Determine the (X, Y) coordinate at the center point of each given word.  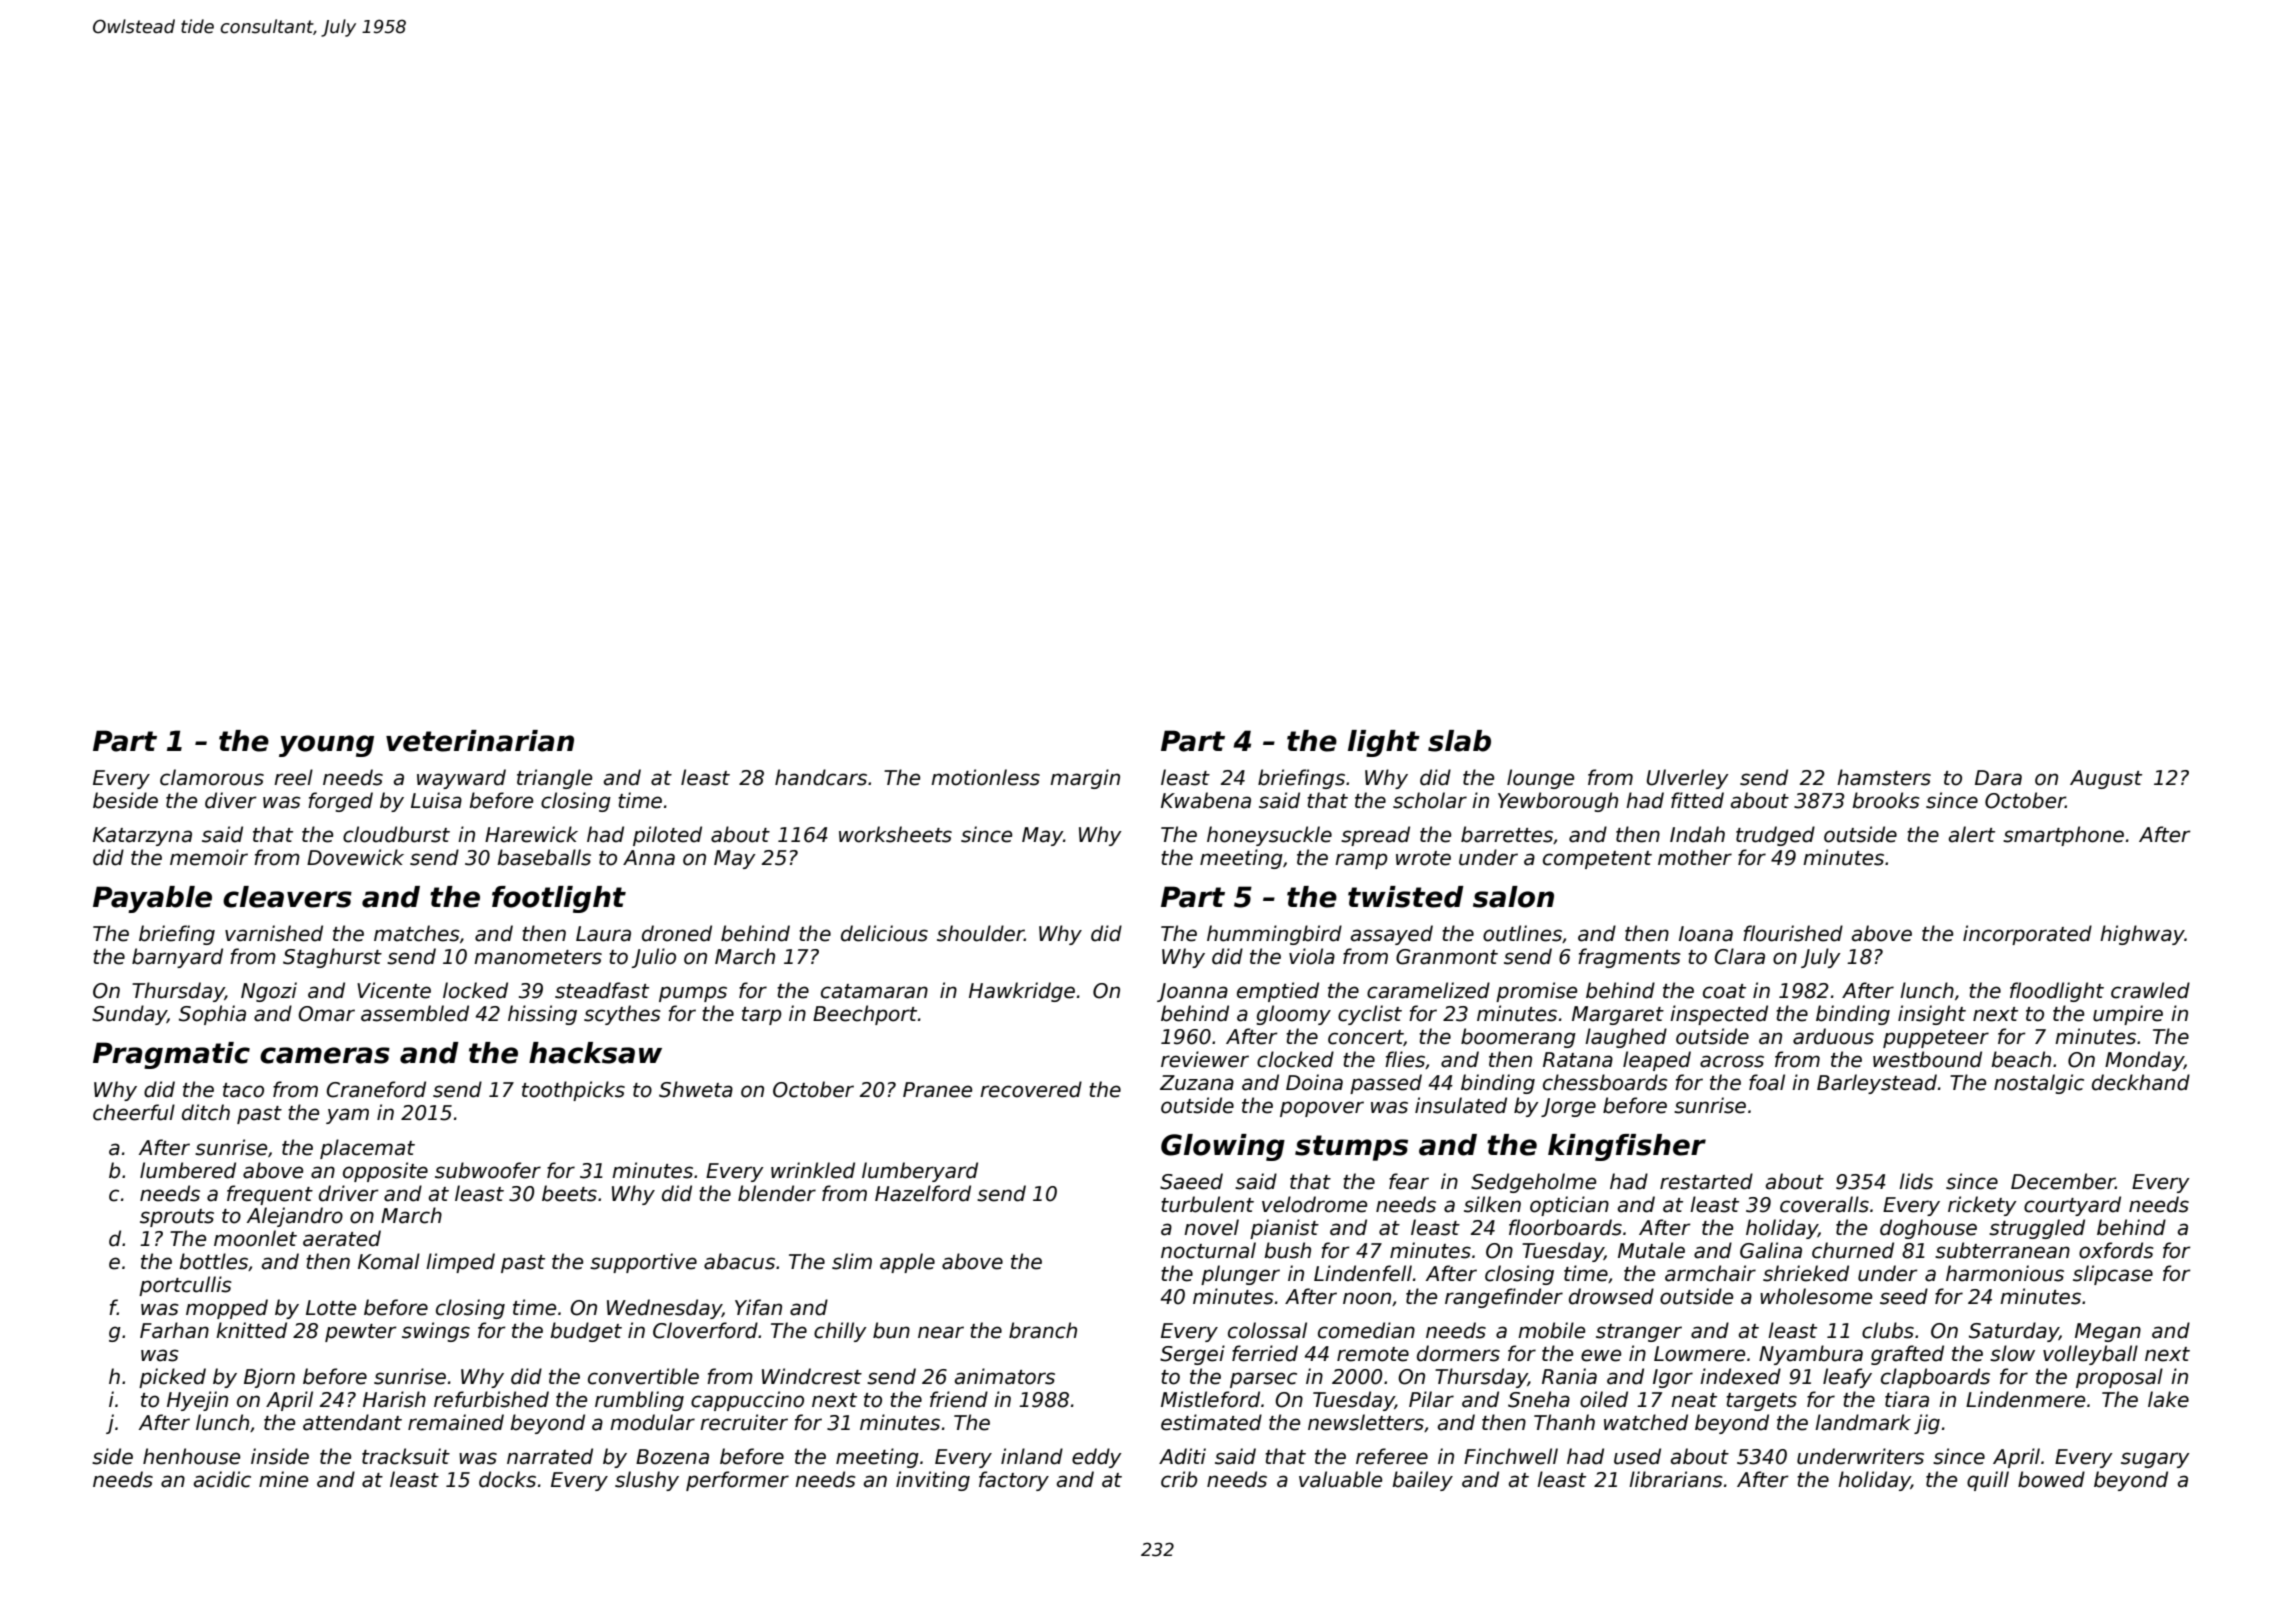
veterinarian (480, 741)
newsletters (1366, 1422)
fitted (1697, 800)
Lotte (331, 1308)
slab (1459, 741)
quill (1988, 1481)
